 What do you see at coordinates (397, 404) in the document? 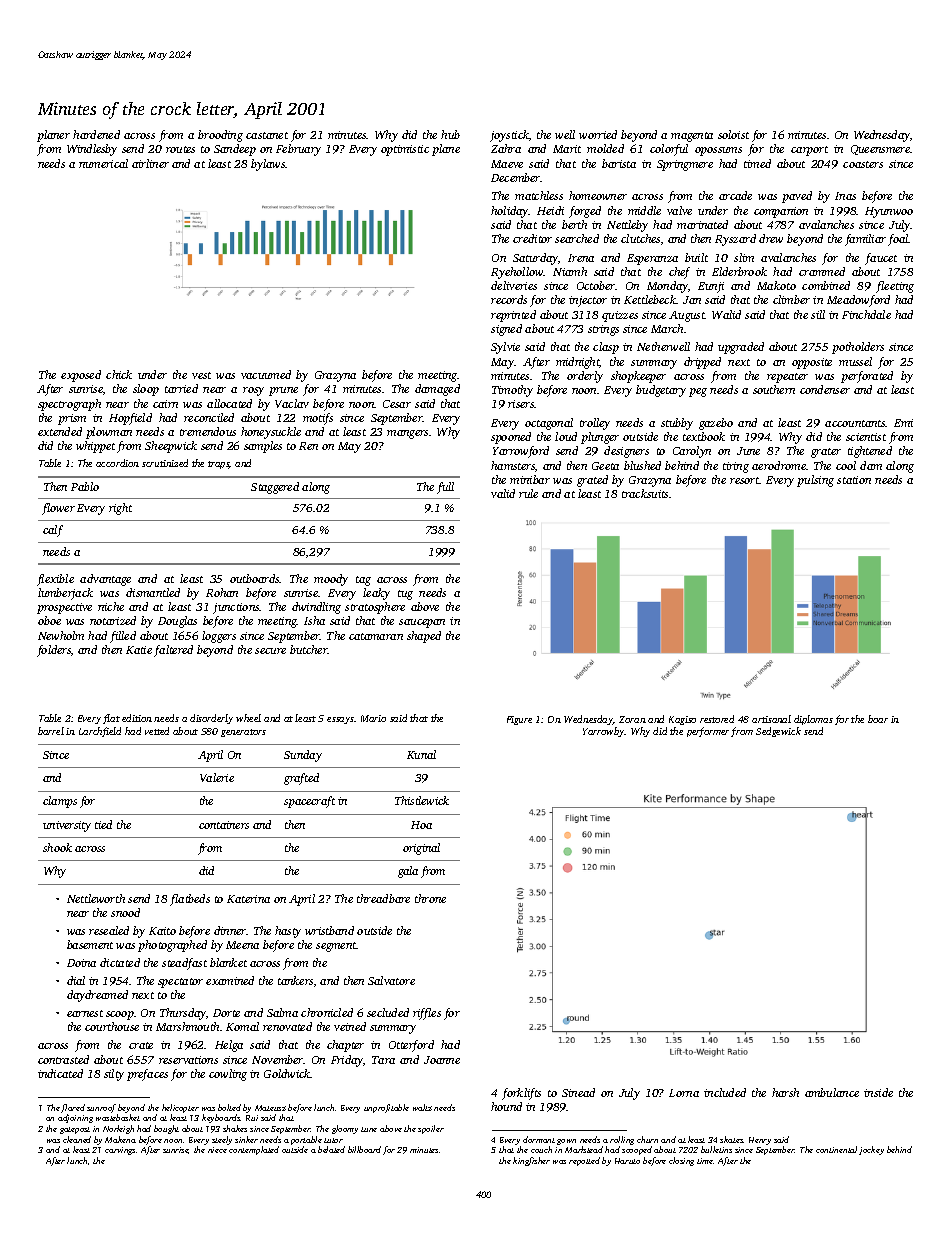
I see `Cesar` at bounding box center [397, 404].
